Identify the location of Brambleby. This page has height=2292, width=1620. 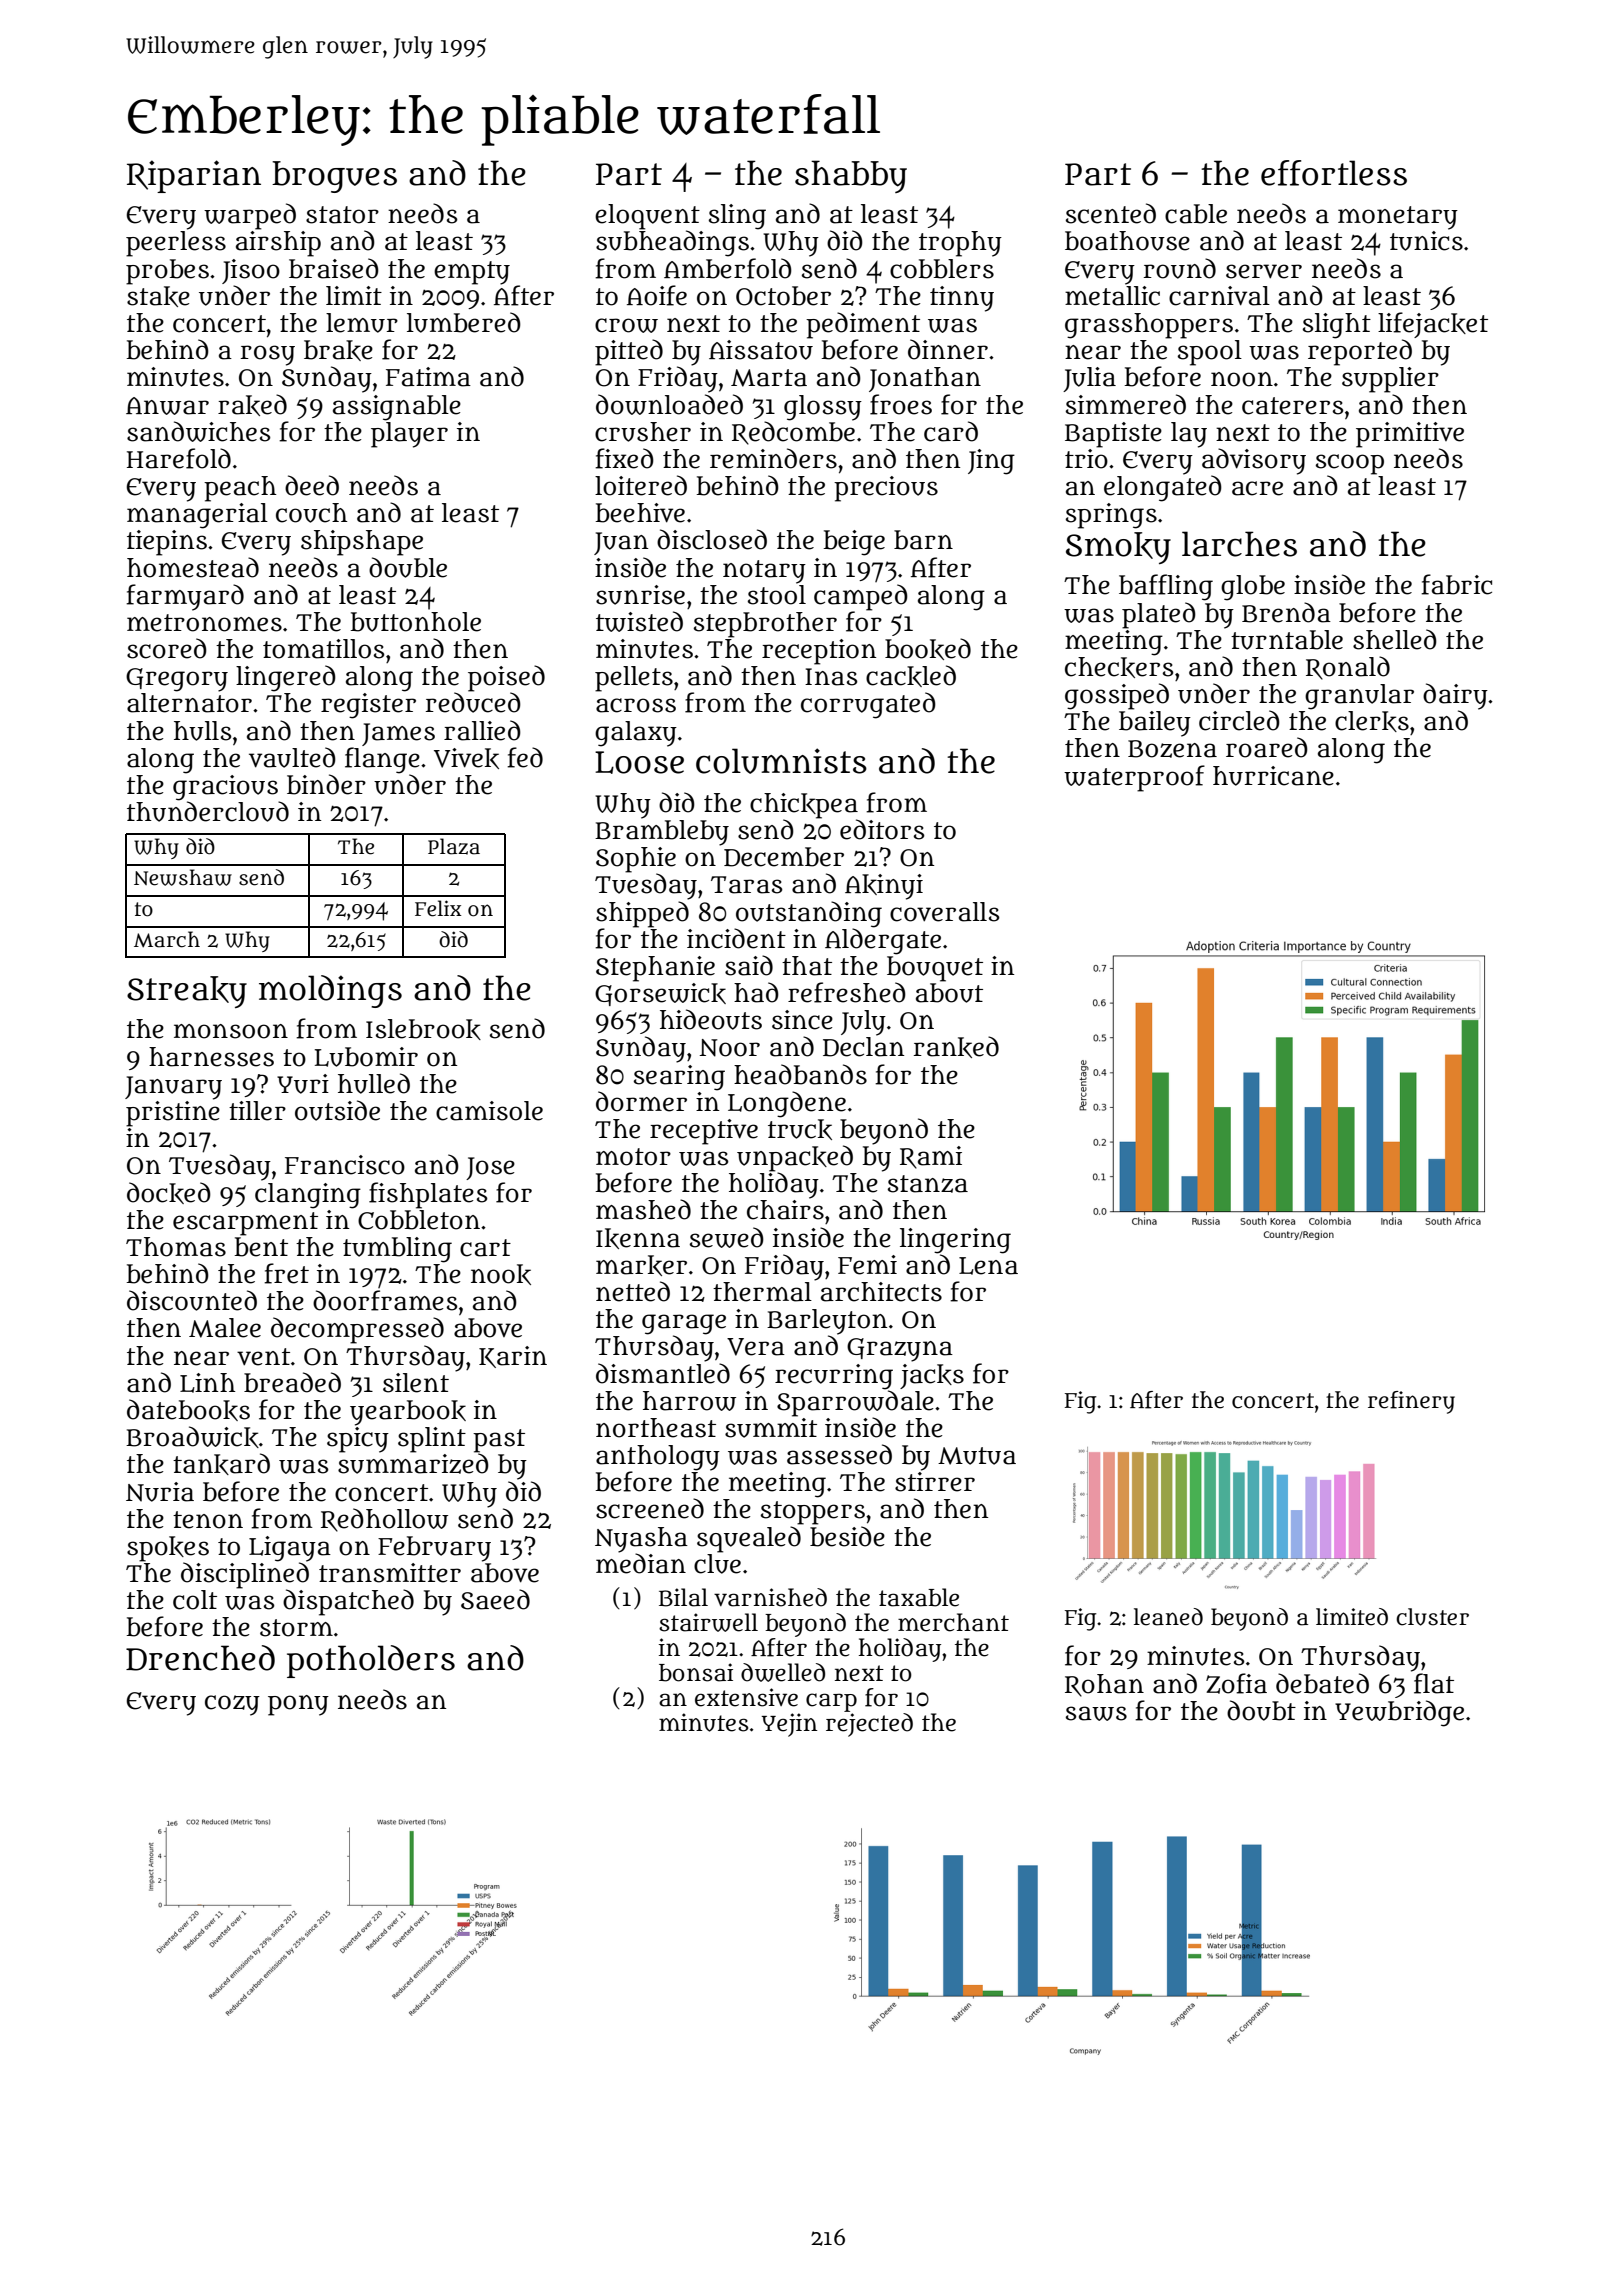
(662, 833).
